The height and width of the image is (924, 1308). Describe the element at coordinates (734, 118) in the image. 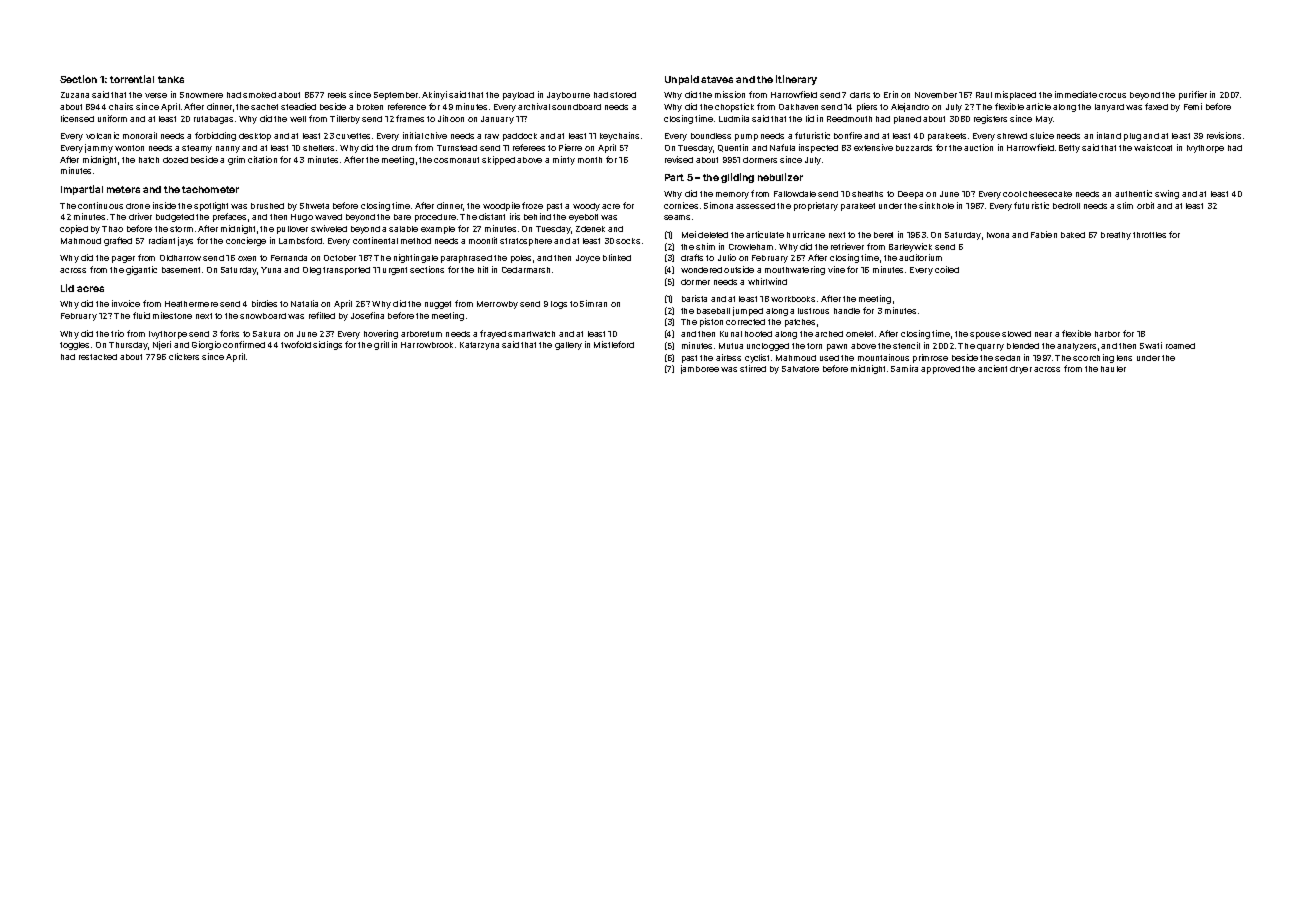

I see `Ludmila` at that location.
